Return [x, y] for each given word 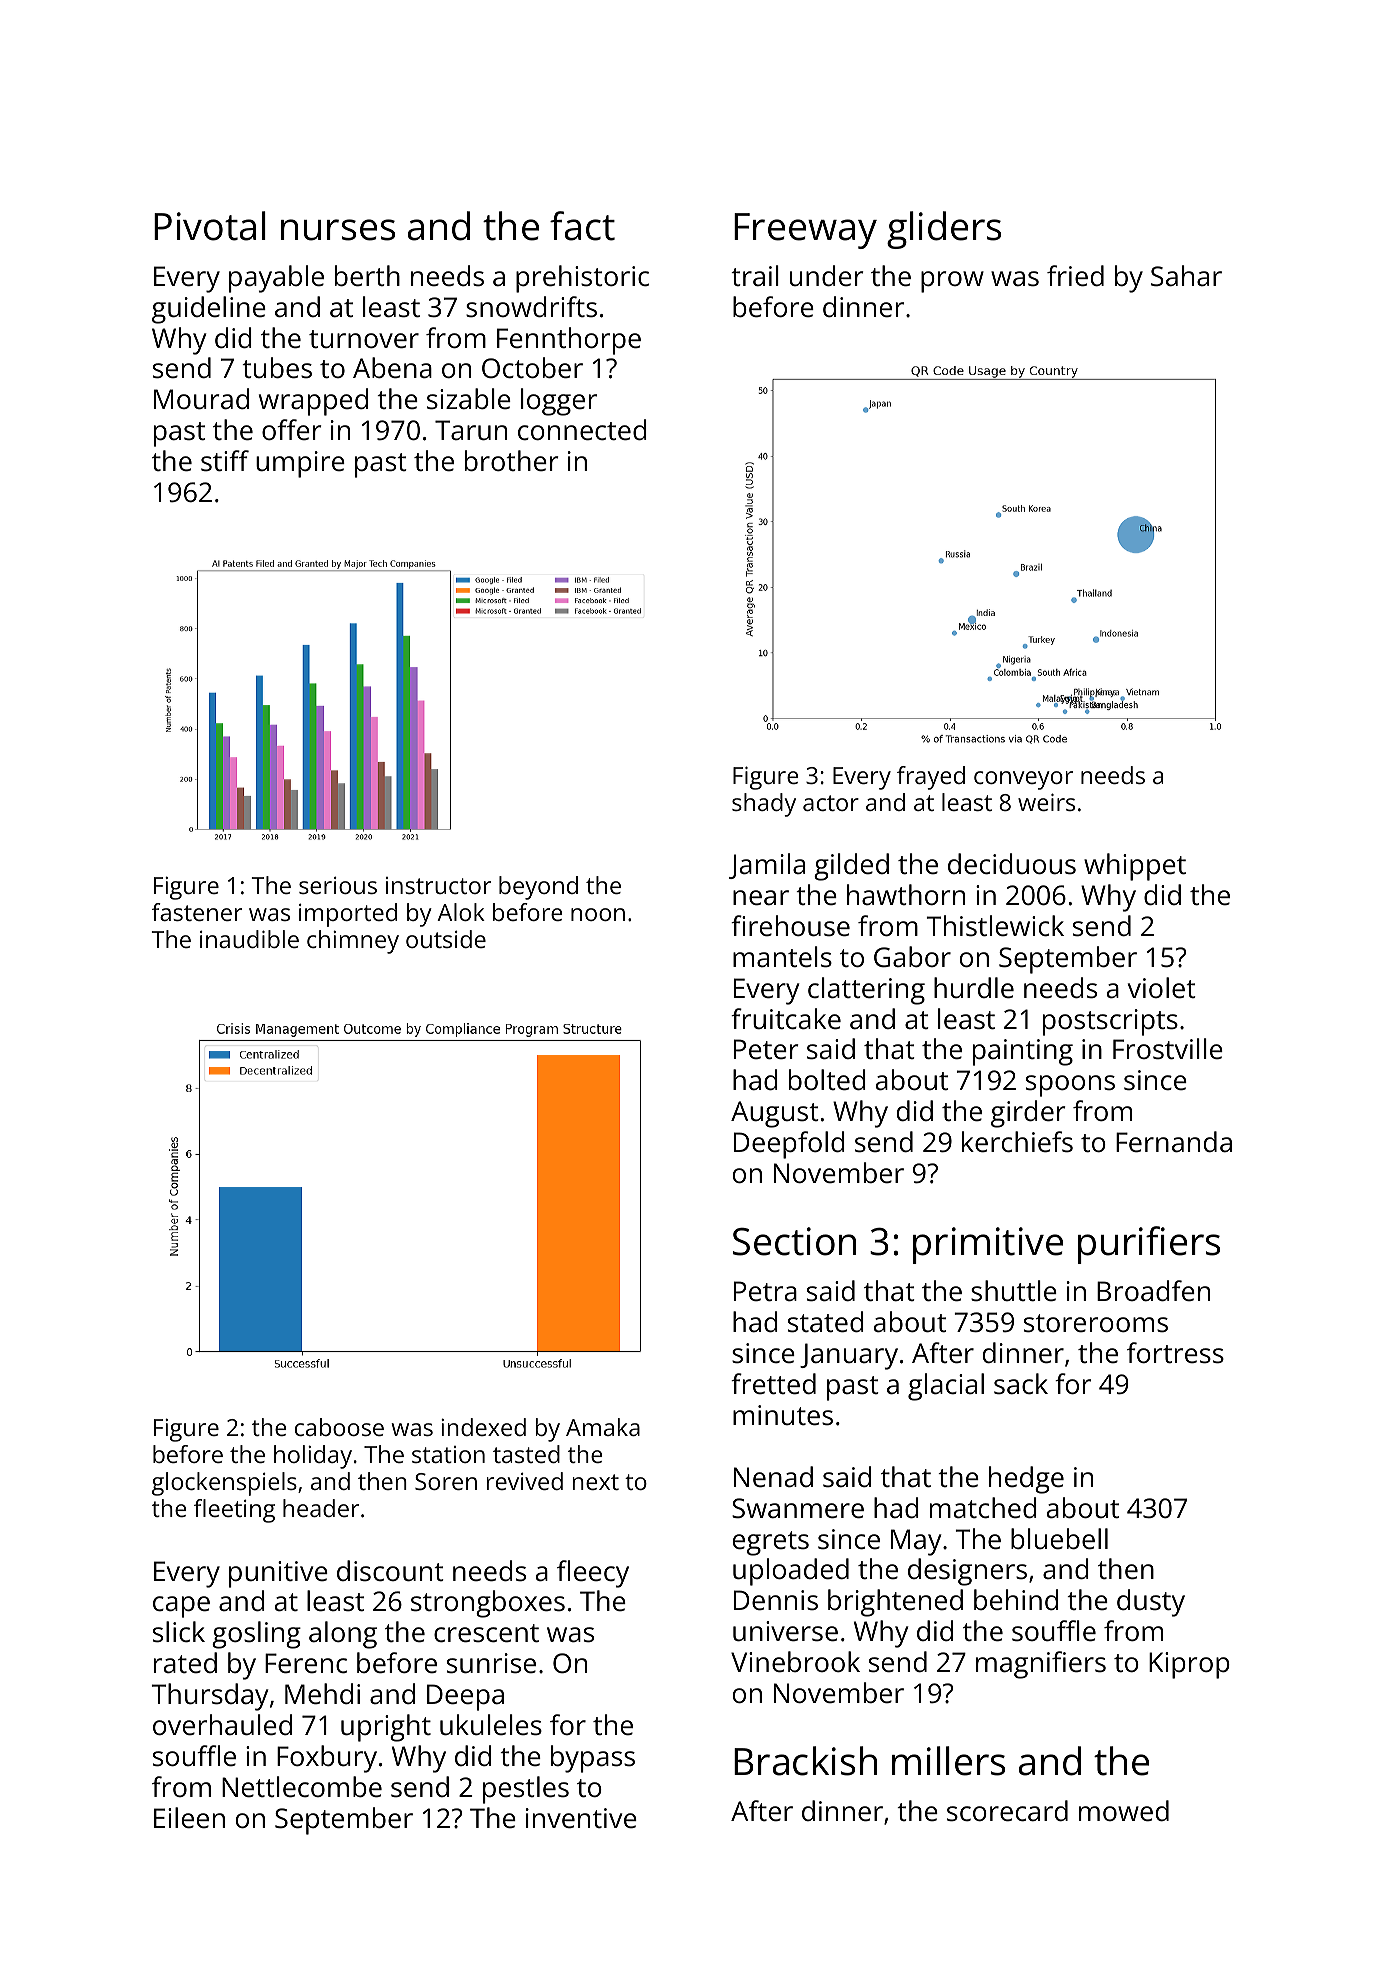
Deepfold [789, 1145]
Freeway [805, 231]
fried [1075, 276]
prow [952, 282]
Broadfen [1153, 1290]
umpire [300, 464]
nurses [338, 230]
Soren [446, 1481]
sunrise [491, 1663]
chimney [353, 942]
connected [582, 430]
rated [185, 1662]
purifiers [1149, 1245]
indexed [483, 1427]
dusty [1151, 1603]
